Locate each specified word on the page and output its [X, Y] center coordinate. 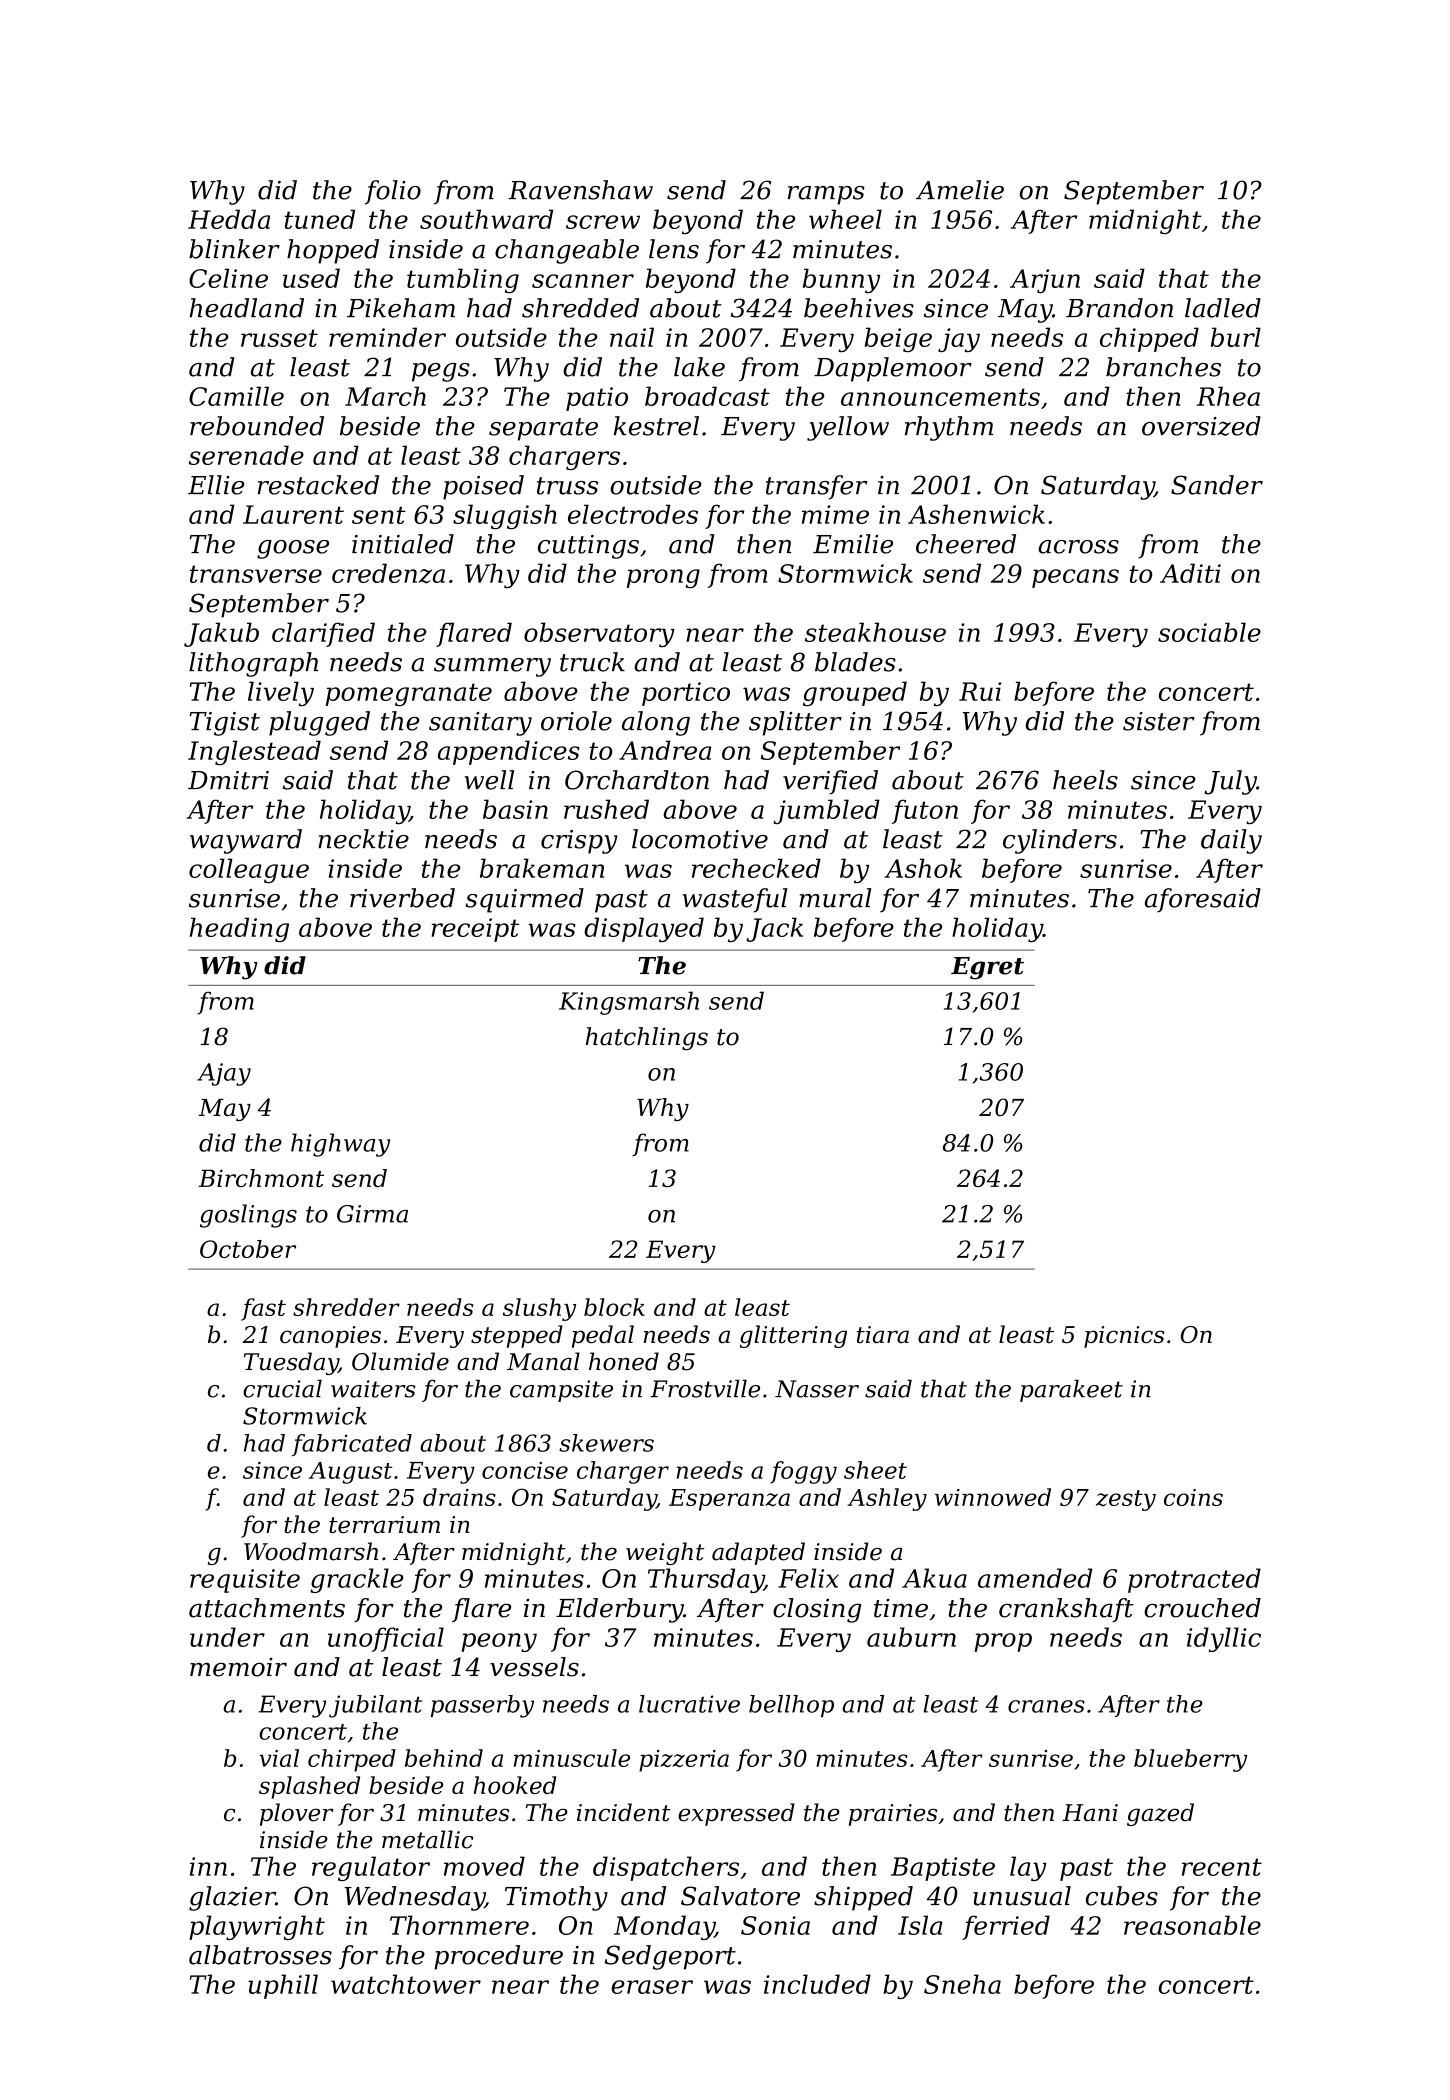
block [614, 1307]
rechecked [756, 868]
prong [663, 578]
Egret [987, 968]
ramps [826, 195]
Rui [980, 691]
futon [925, 811]
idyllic [1224, 1639]
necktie [363, 839]
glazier [232, 1898]
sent [379, 515]
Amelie [960, 190]
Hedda [229, 219]
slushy [539, 1309]
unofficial [386, 1639]
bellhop [791, 1706]
